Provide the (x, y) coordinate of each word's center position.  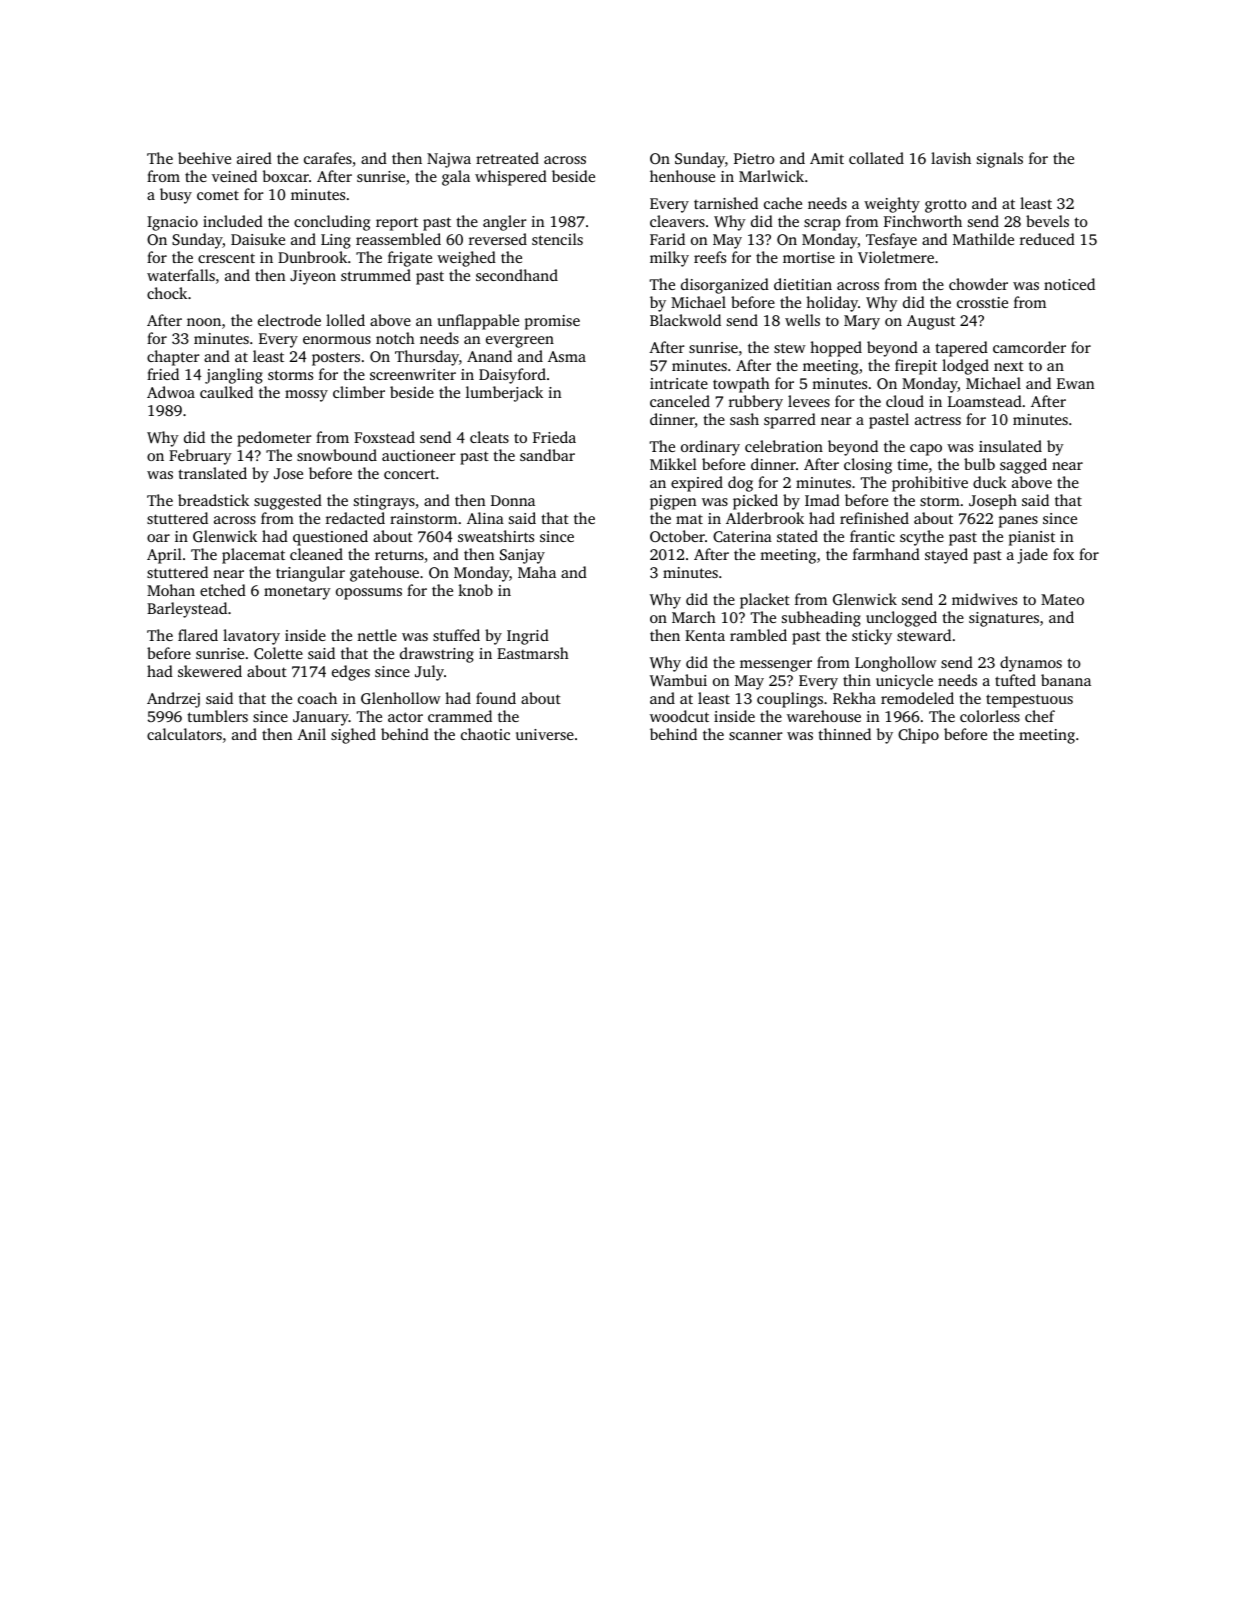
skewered (210, 671)
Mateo (1062, 599)
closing (868, 466)
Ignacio (172, 223)
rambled (758, 635)
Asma (567, 356)
